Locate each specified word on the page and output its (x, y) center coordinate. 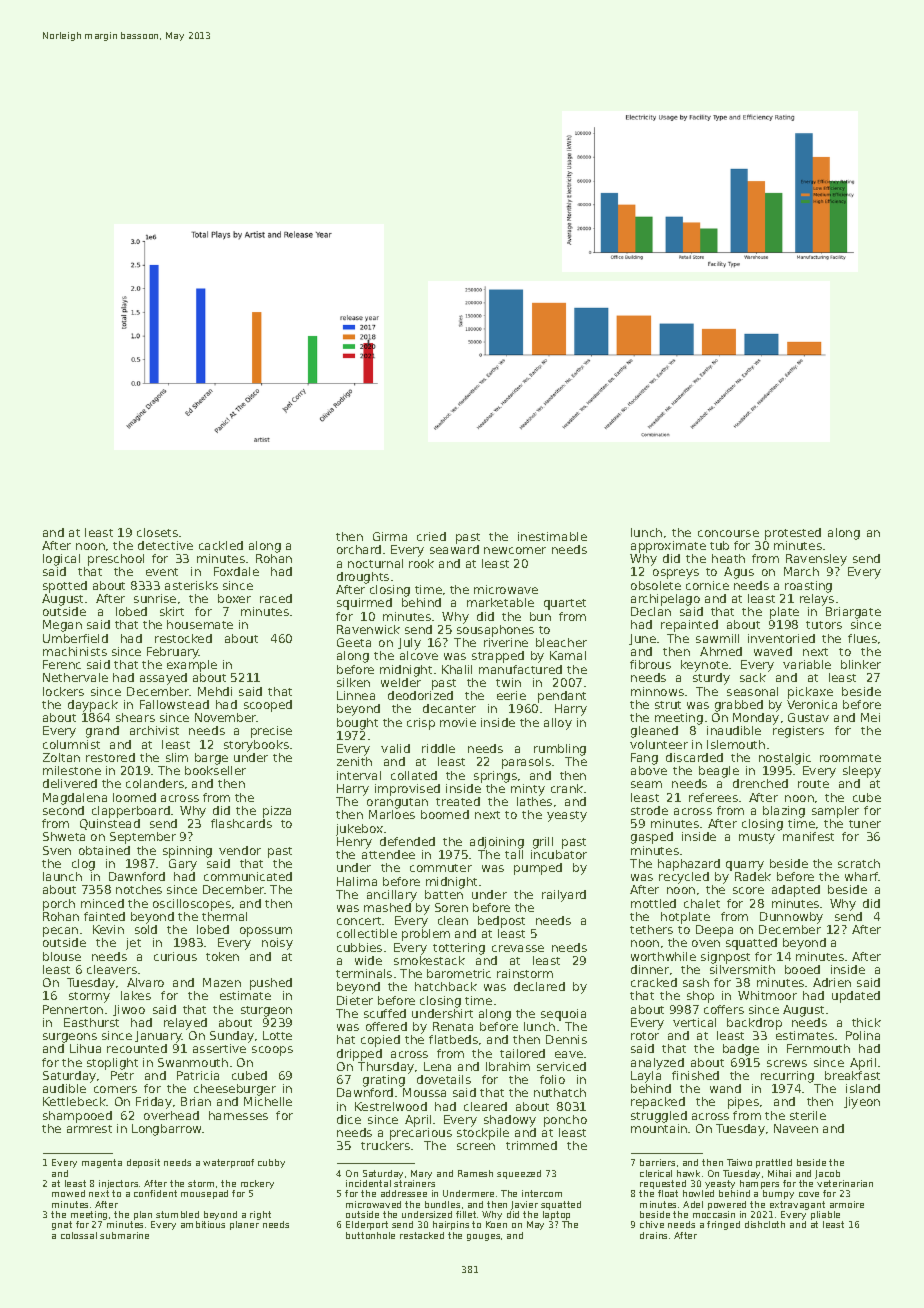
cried (431, 536)
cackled (221, 545)
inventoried (781, 638)
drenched (760, 783)
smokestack (429, 960)
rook (421, 563)
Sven (57, 850)
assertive (219, 1048)
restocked (183, 638)
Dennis (566, 1039)
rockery (257, 1184)
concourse (728, 533)
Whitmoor (767, 995)
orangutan (397, 803)
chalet (702, 903)
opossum (266, 932)
